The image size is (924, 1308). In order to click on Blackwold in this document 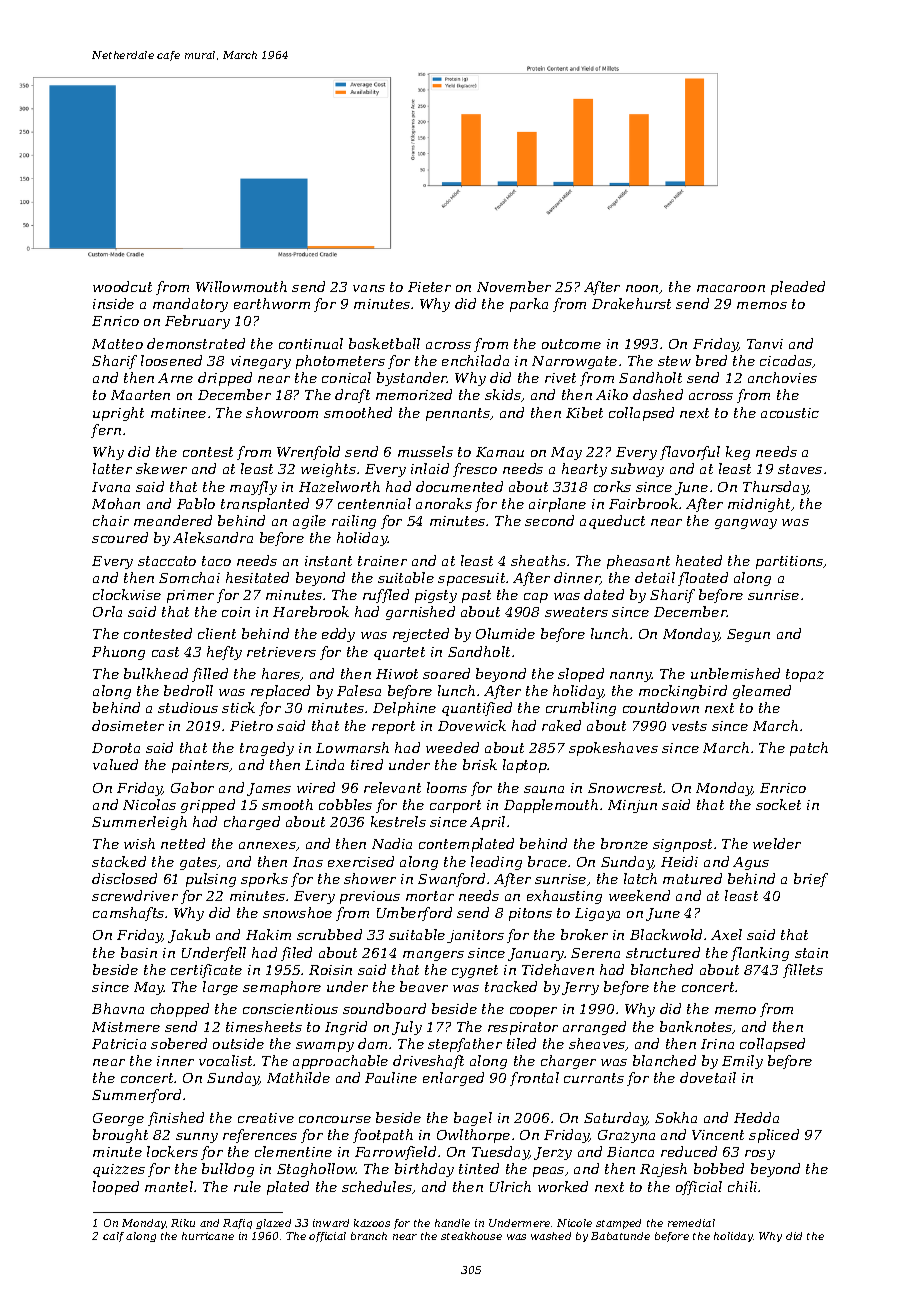, I will do `click(666, 934)`.
